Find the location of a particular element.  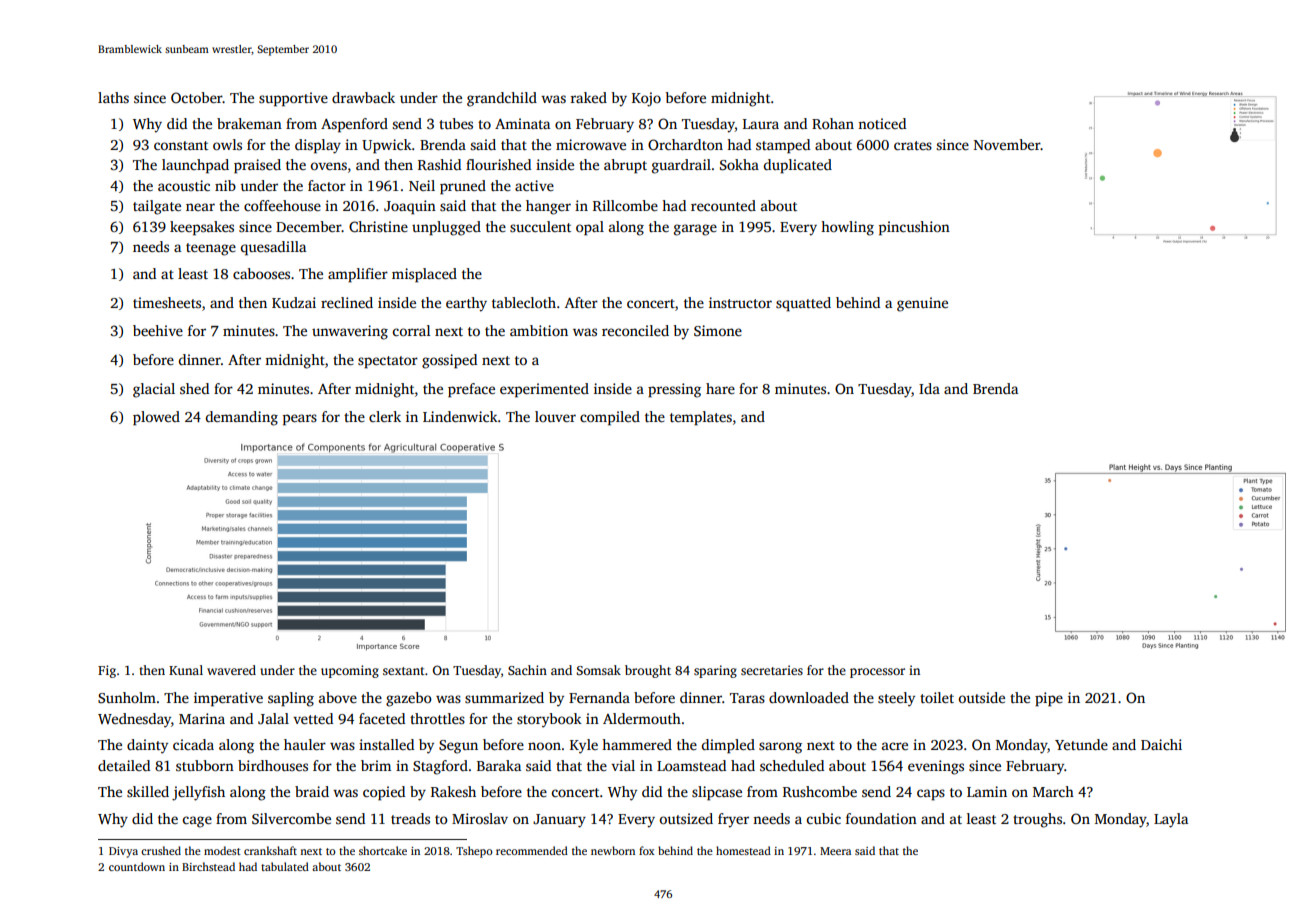

laths is located at coordinates (113, 97).
